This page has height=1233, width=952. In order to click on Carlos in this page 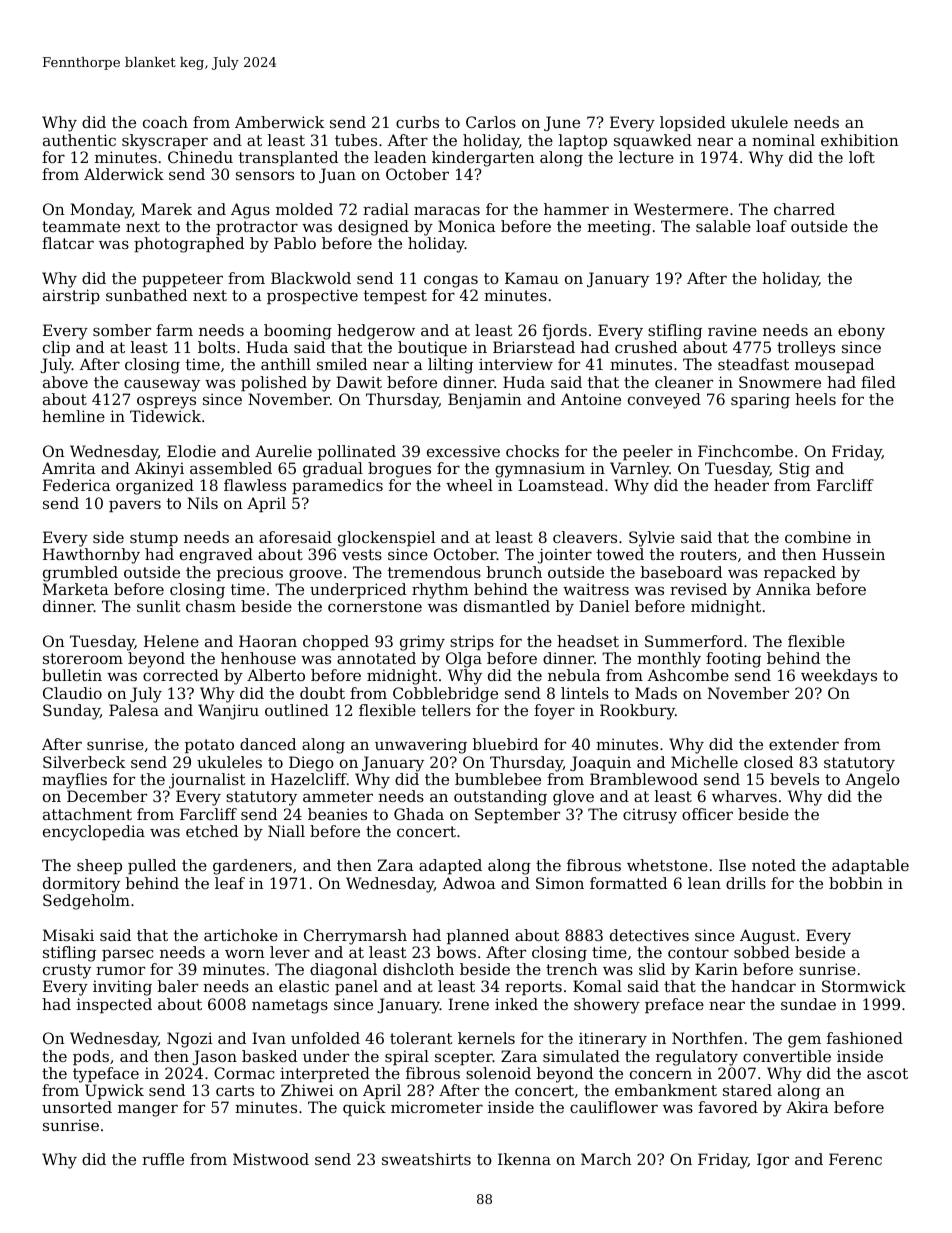, I will do `click(491, 122)`.
